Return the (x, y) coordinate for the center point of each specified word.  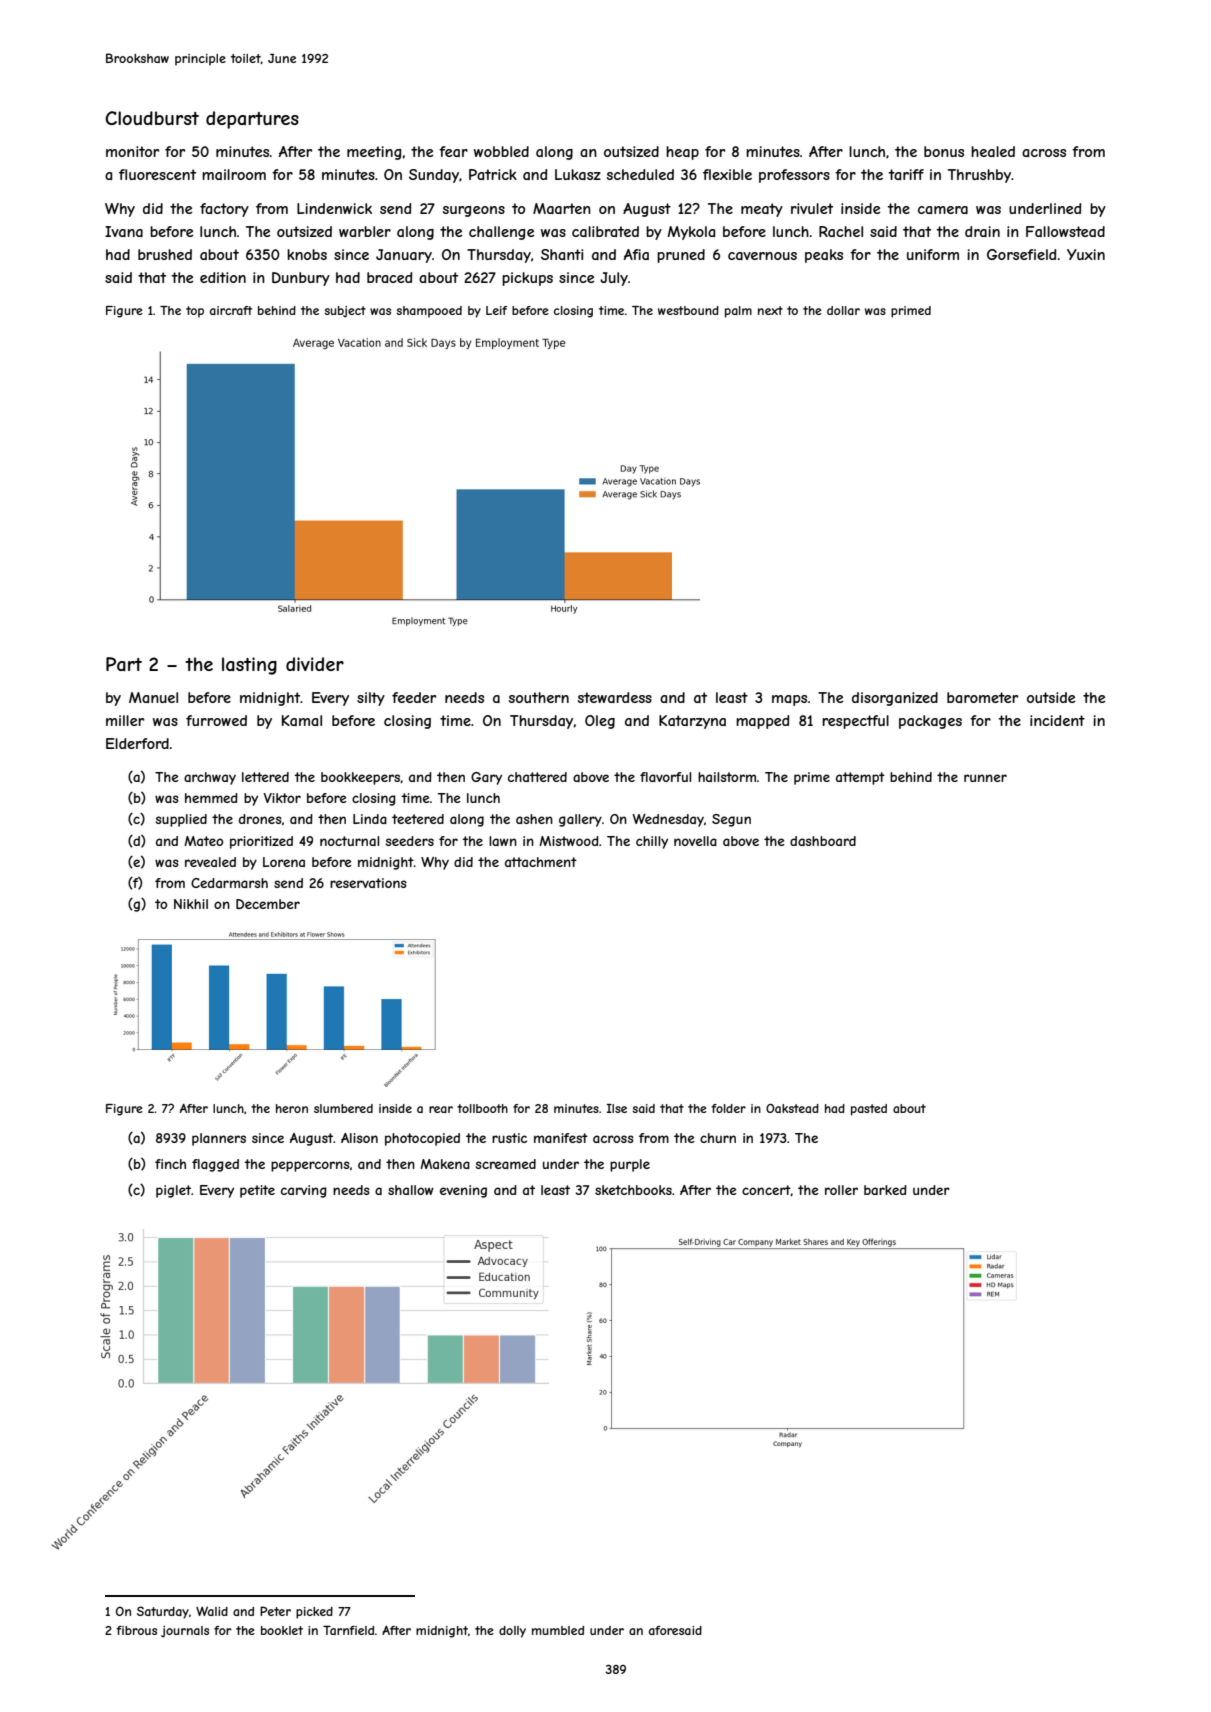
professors (794, 176)
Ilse (616, 1108)
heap (682, 153)
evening (463, 1191)
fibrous (136, 1630)
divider (315, 664)
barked (885, 1190)
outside (1051, 697)
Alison (359, 1138)
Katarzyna (692, 722)
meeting (374, 153)
